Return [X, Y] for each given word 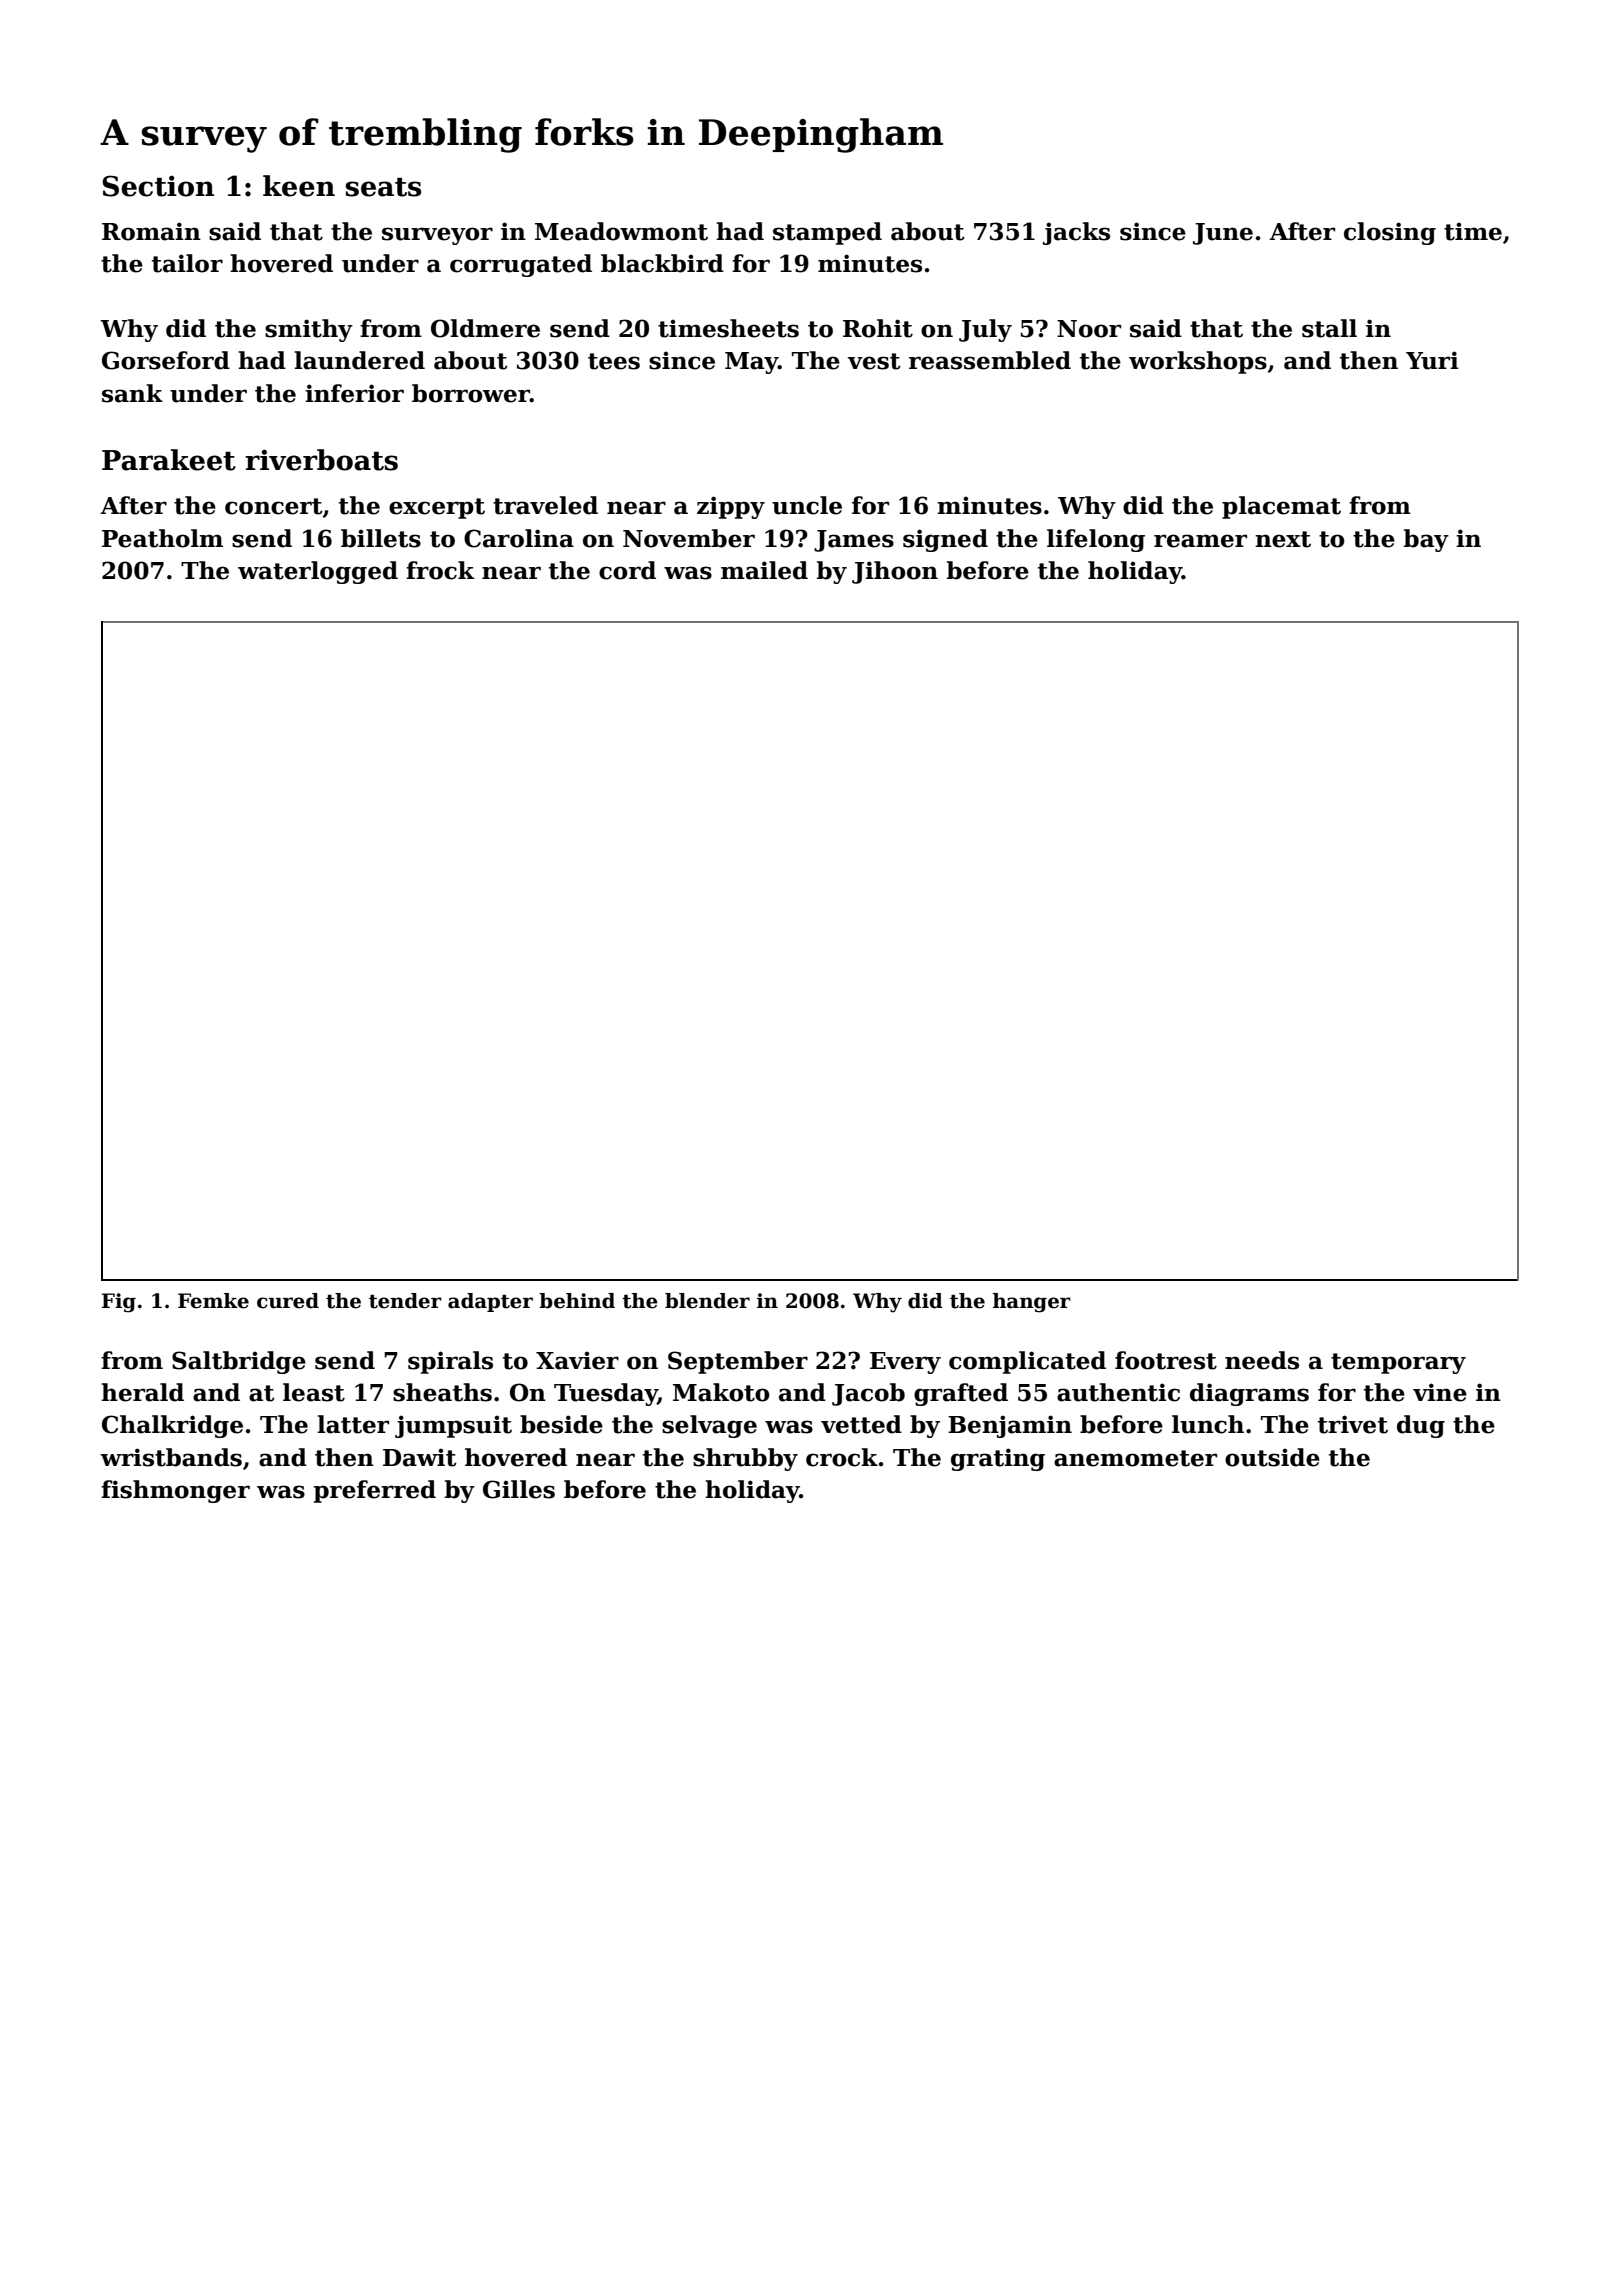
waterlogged [318, 572]
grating [998, 1459]
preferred [375, 1491]
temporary [1398, 1363]
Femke [213, 1301]
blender [707, 1301]
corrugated [521, 265]
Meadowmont [621, 231]
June [1223, 234]
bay [1426, 540]
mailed [764, 570]
